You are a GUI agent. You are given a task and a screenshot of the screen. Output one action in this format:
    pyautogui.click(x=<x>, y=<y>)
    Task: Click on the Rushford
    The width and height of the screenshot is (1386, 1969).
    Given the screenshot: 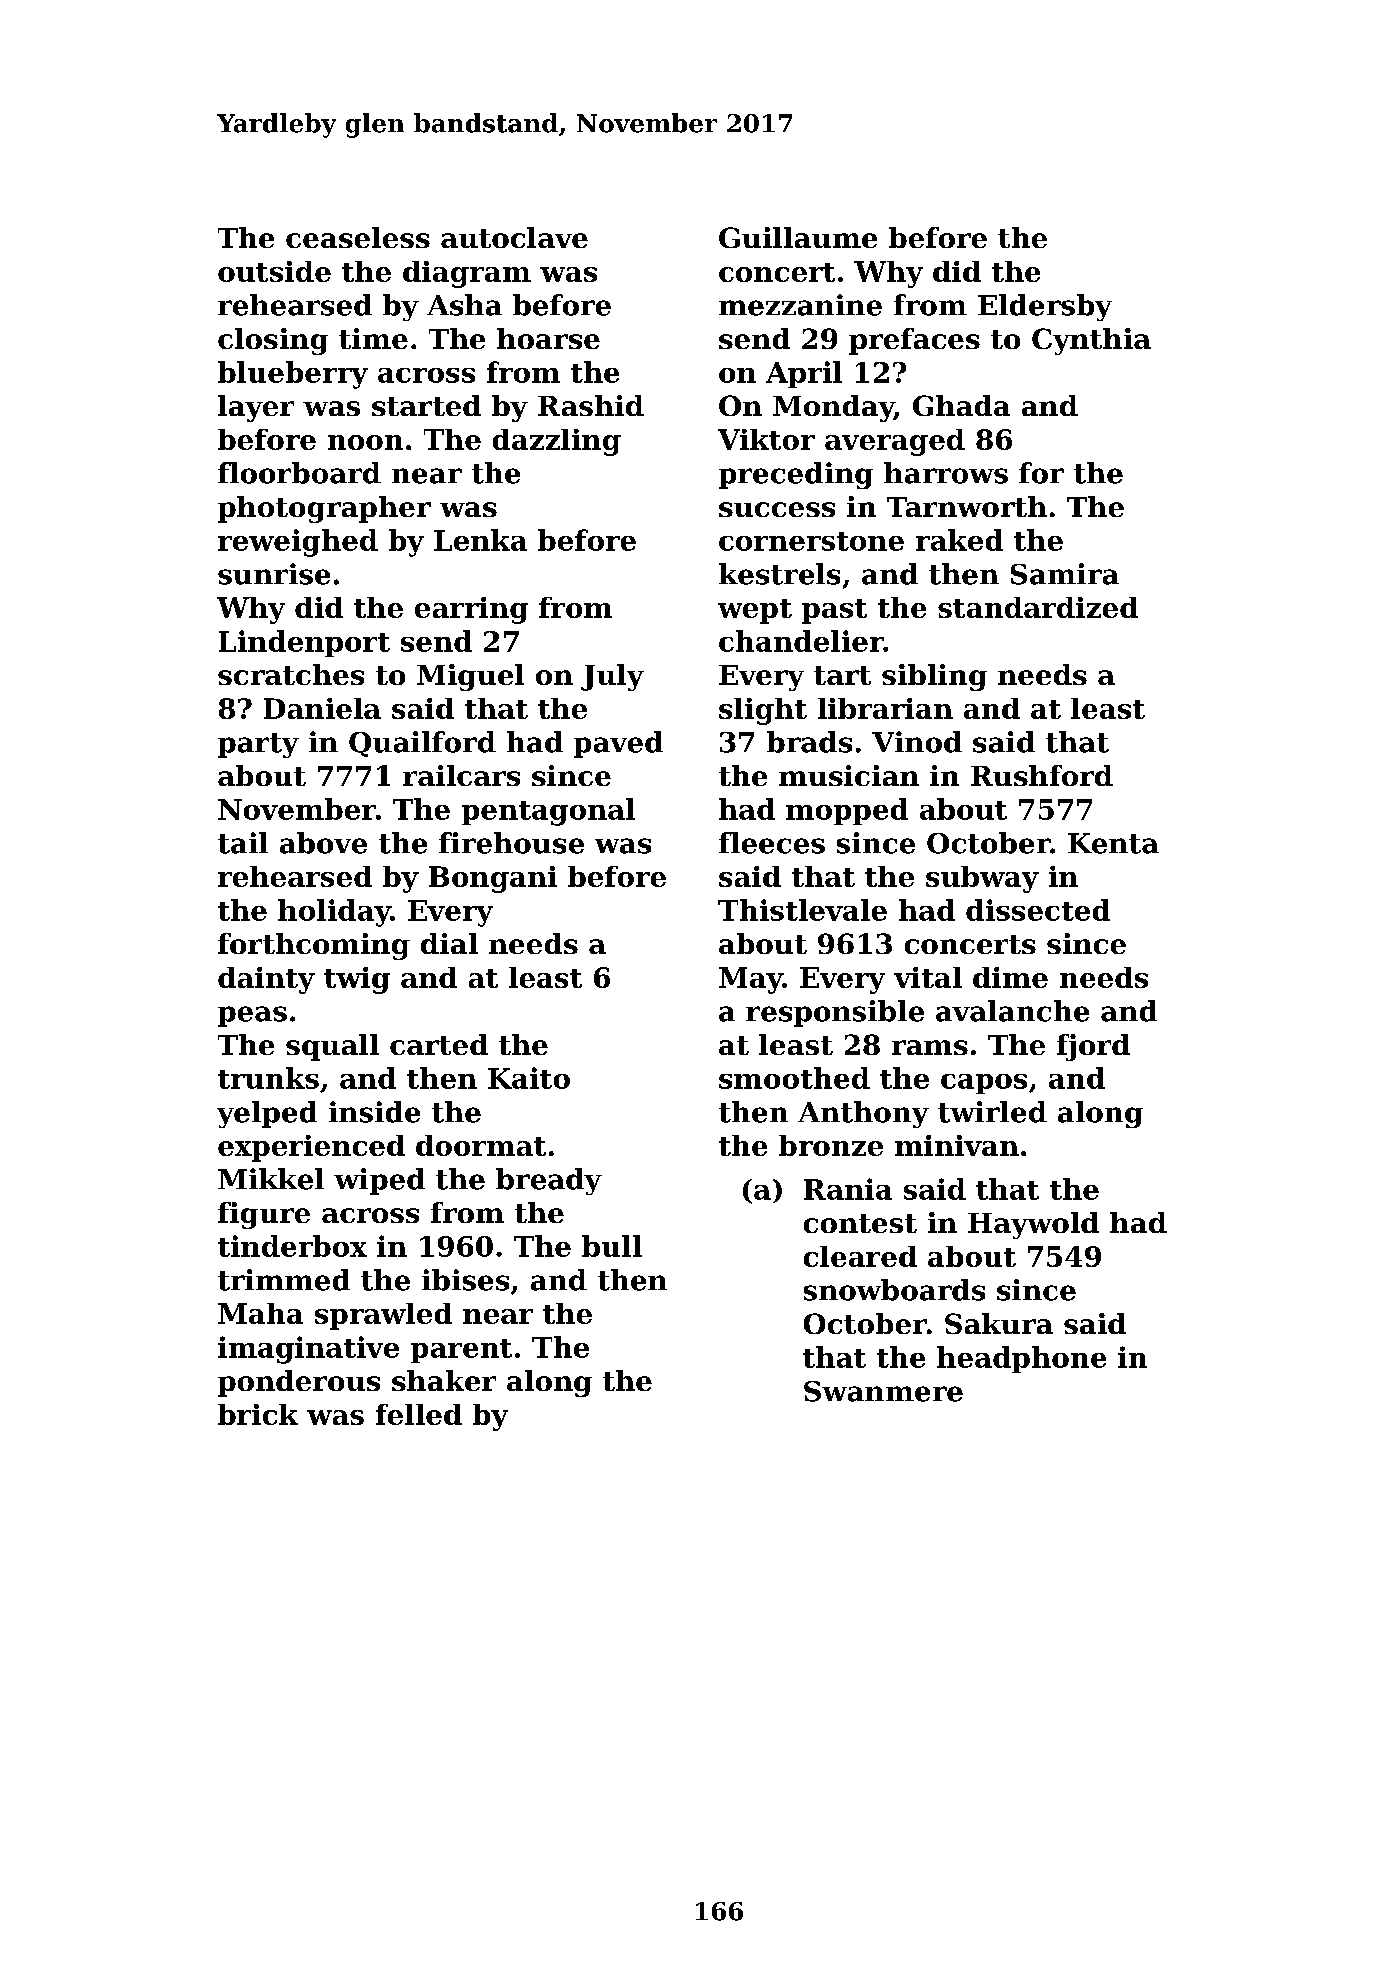 What is the action you would take?
    pyautogui.click(x=1042, y=775)
